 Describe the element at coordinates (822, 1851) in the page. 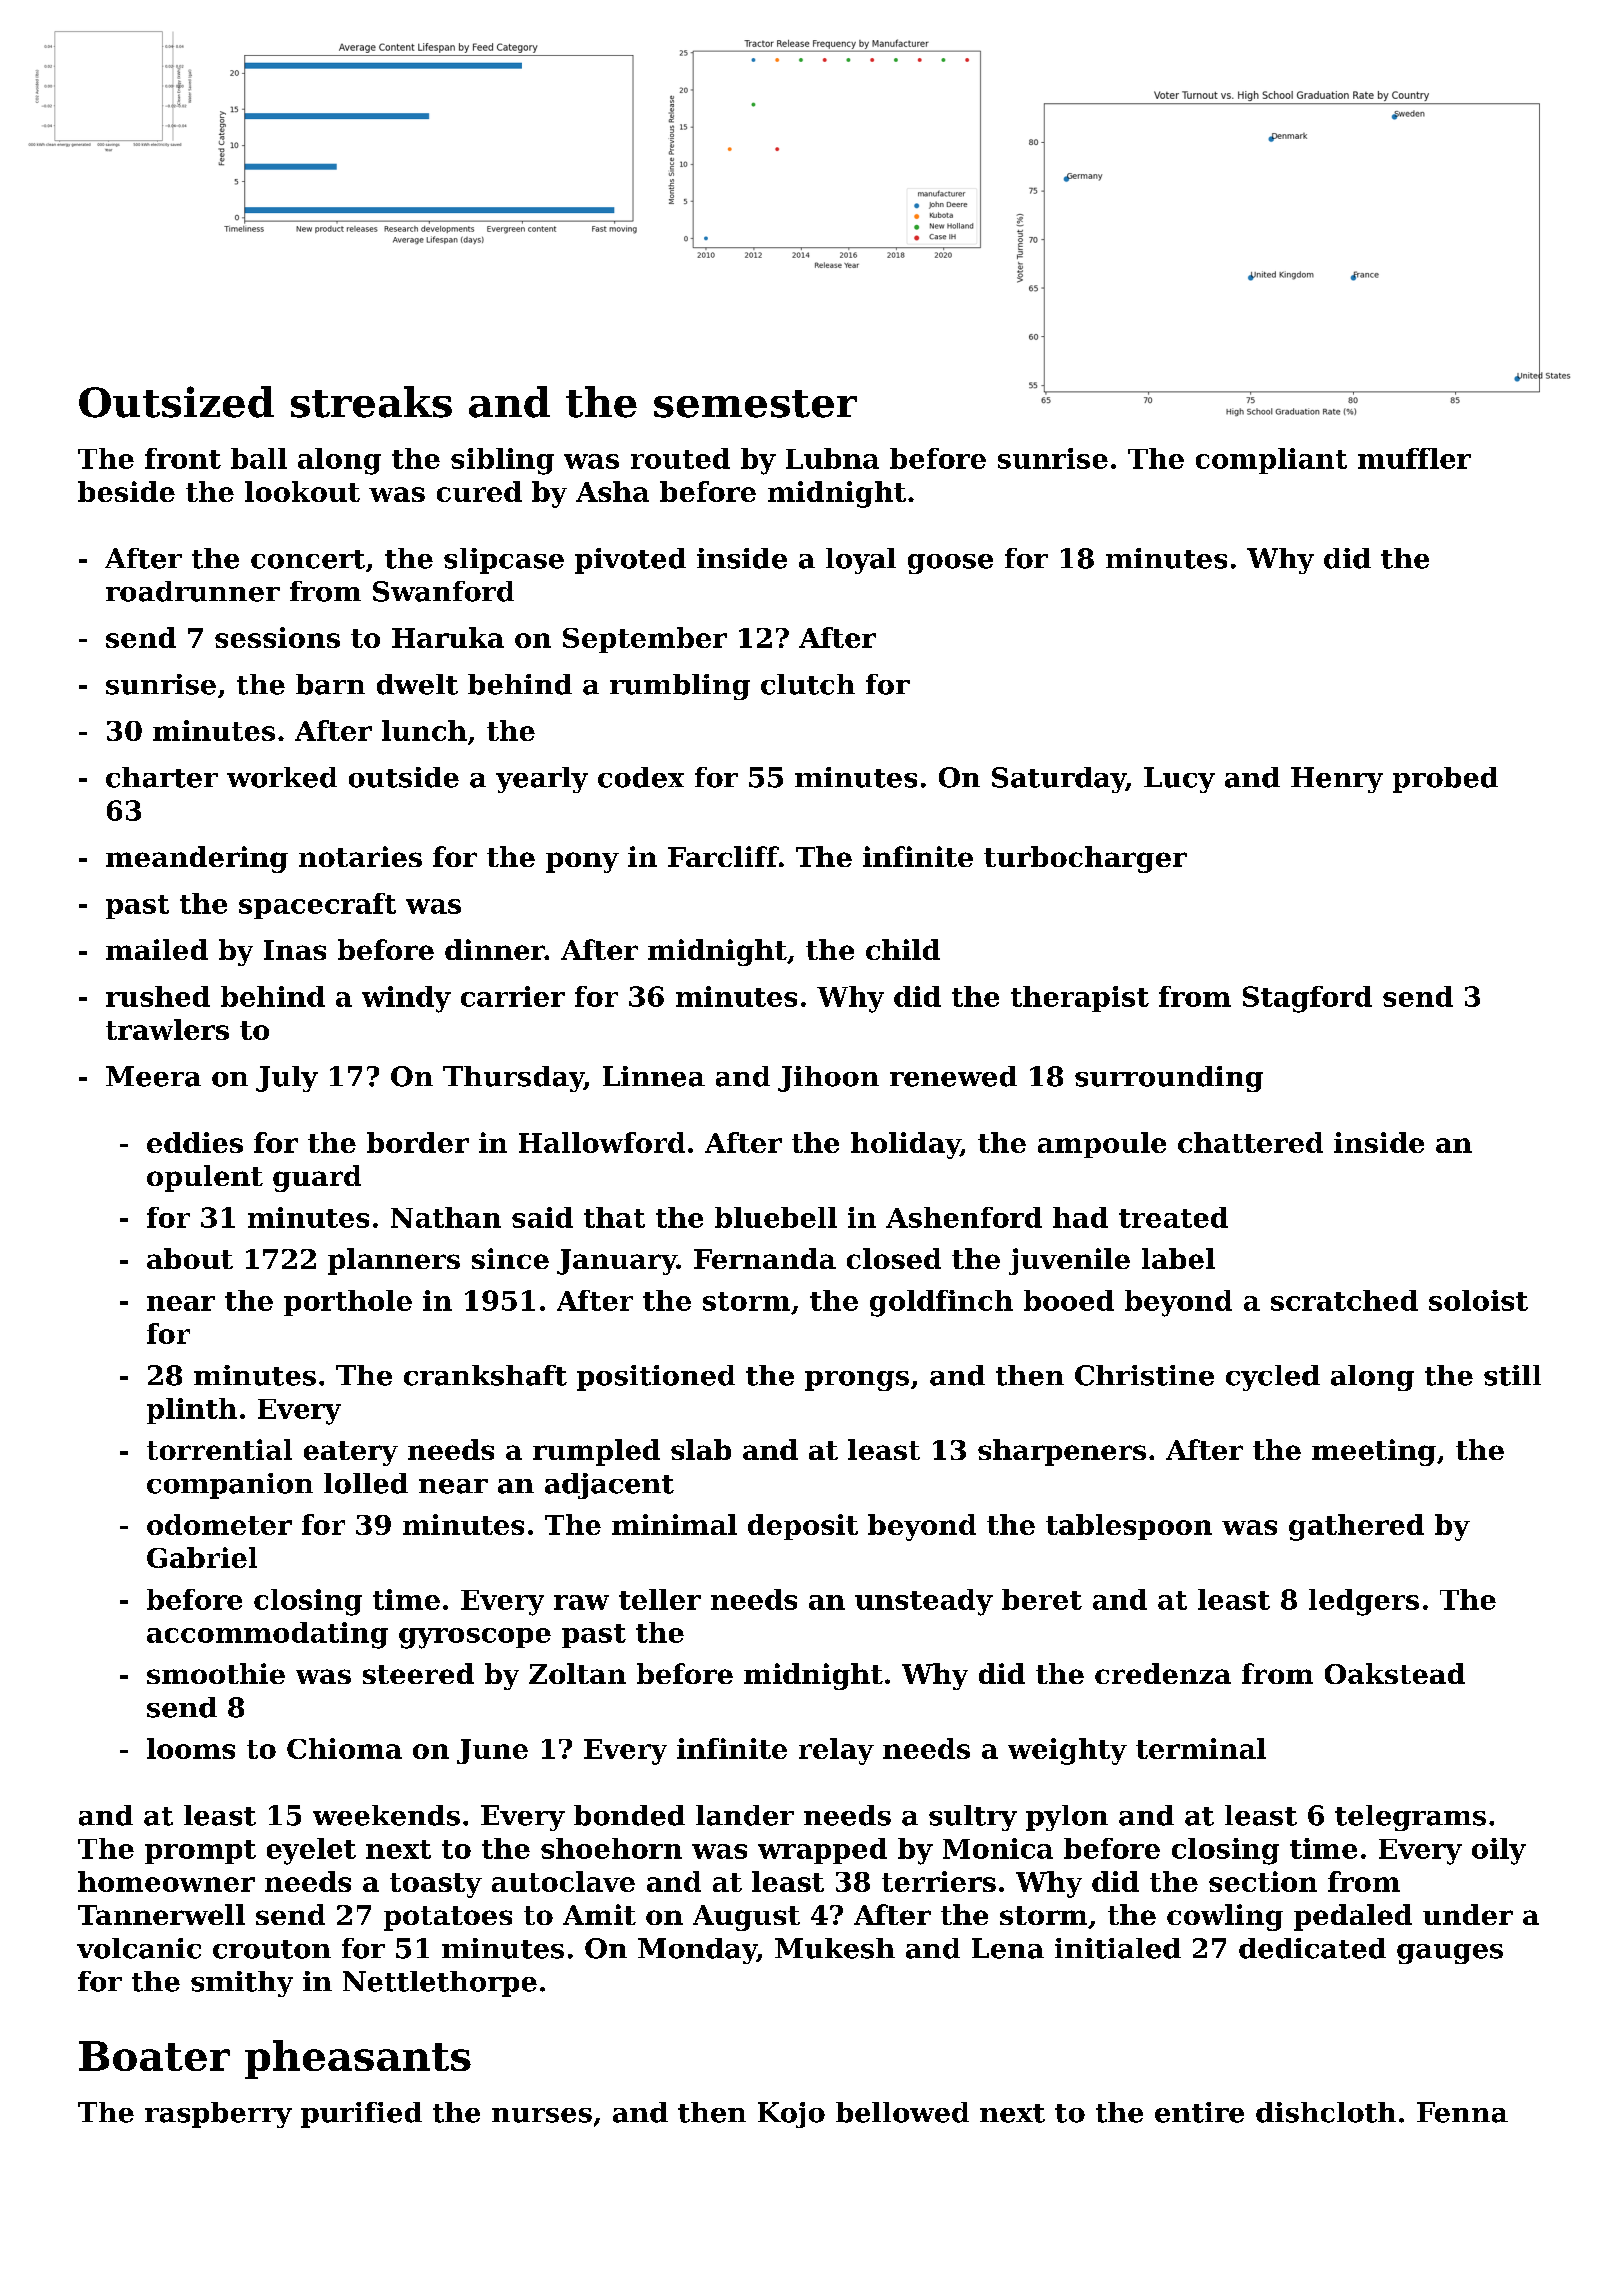

I see `wrapped` at that location.
